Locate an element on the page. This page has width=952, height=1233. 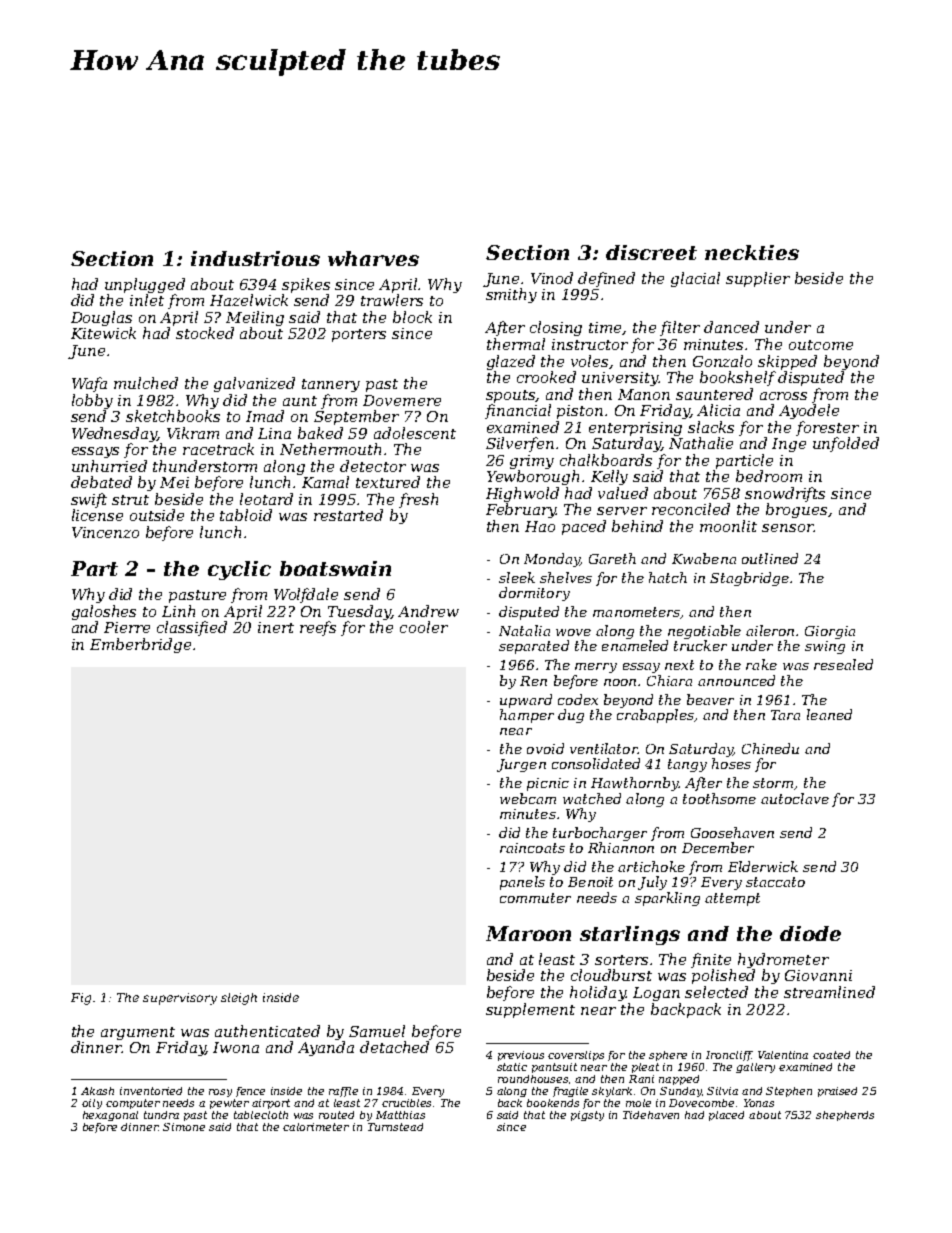
fence is located at coordinates (250, 1092).
